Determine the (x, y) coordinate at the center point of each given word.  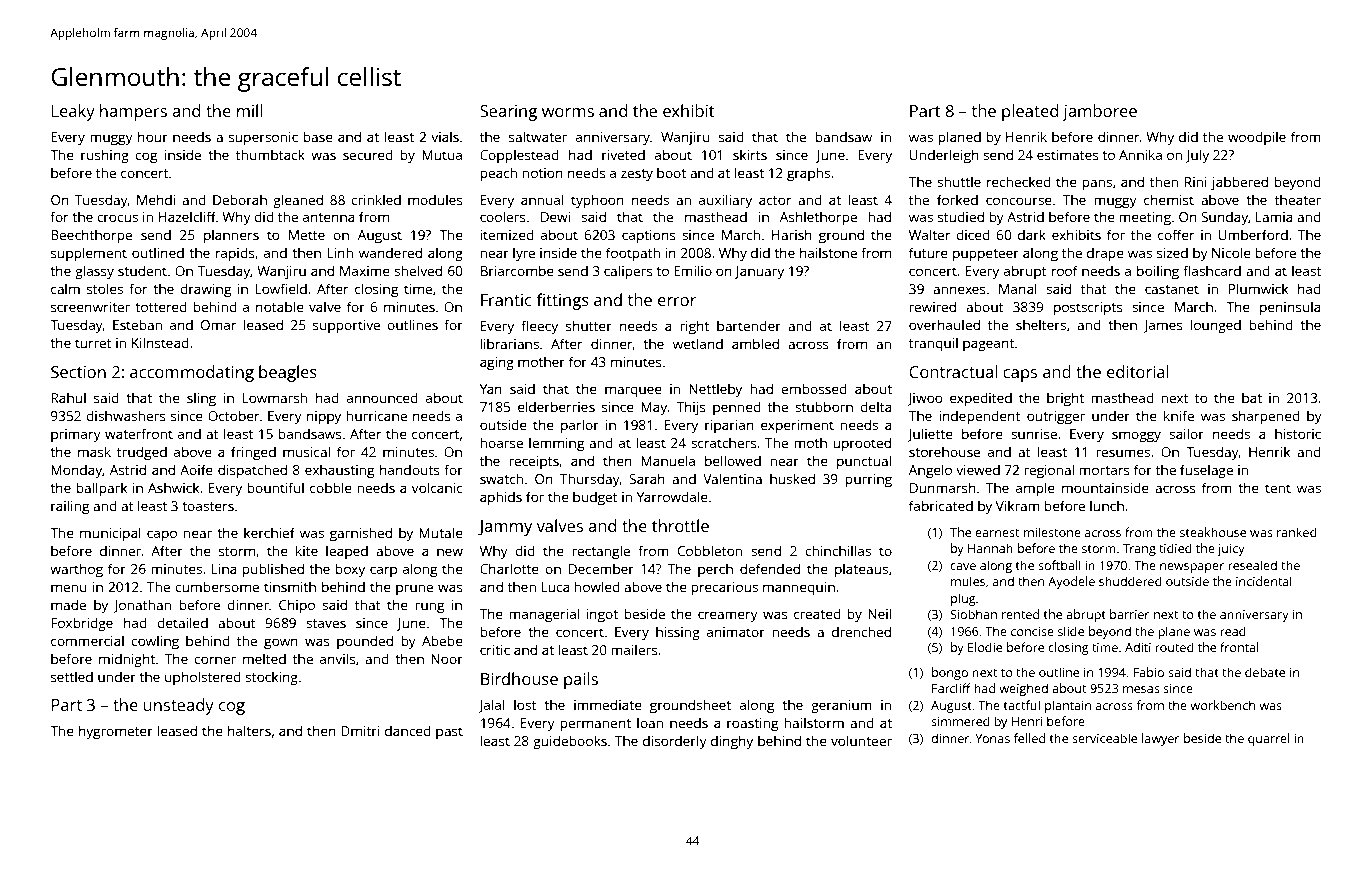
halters (249, 730)
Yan (491, 389)
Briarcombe (517, 270)
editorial (1138, 371)
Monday (76, 471)
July (1197, 156)
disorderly (675, 742)
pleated (1030, 112)
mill (249, 110)
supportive (346, 326)
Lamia (1274, 217)
